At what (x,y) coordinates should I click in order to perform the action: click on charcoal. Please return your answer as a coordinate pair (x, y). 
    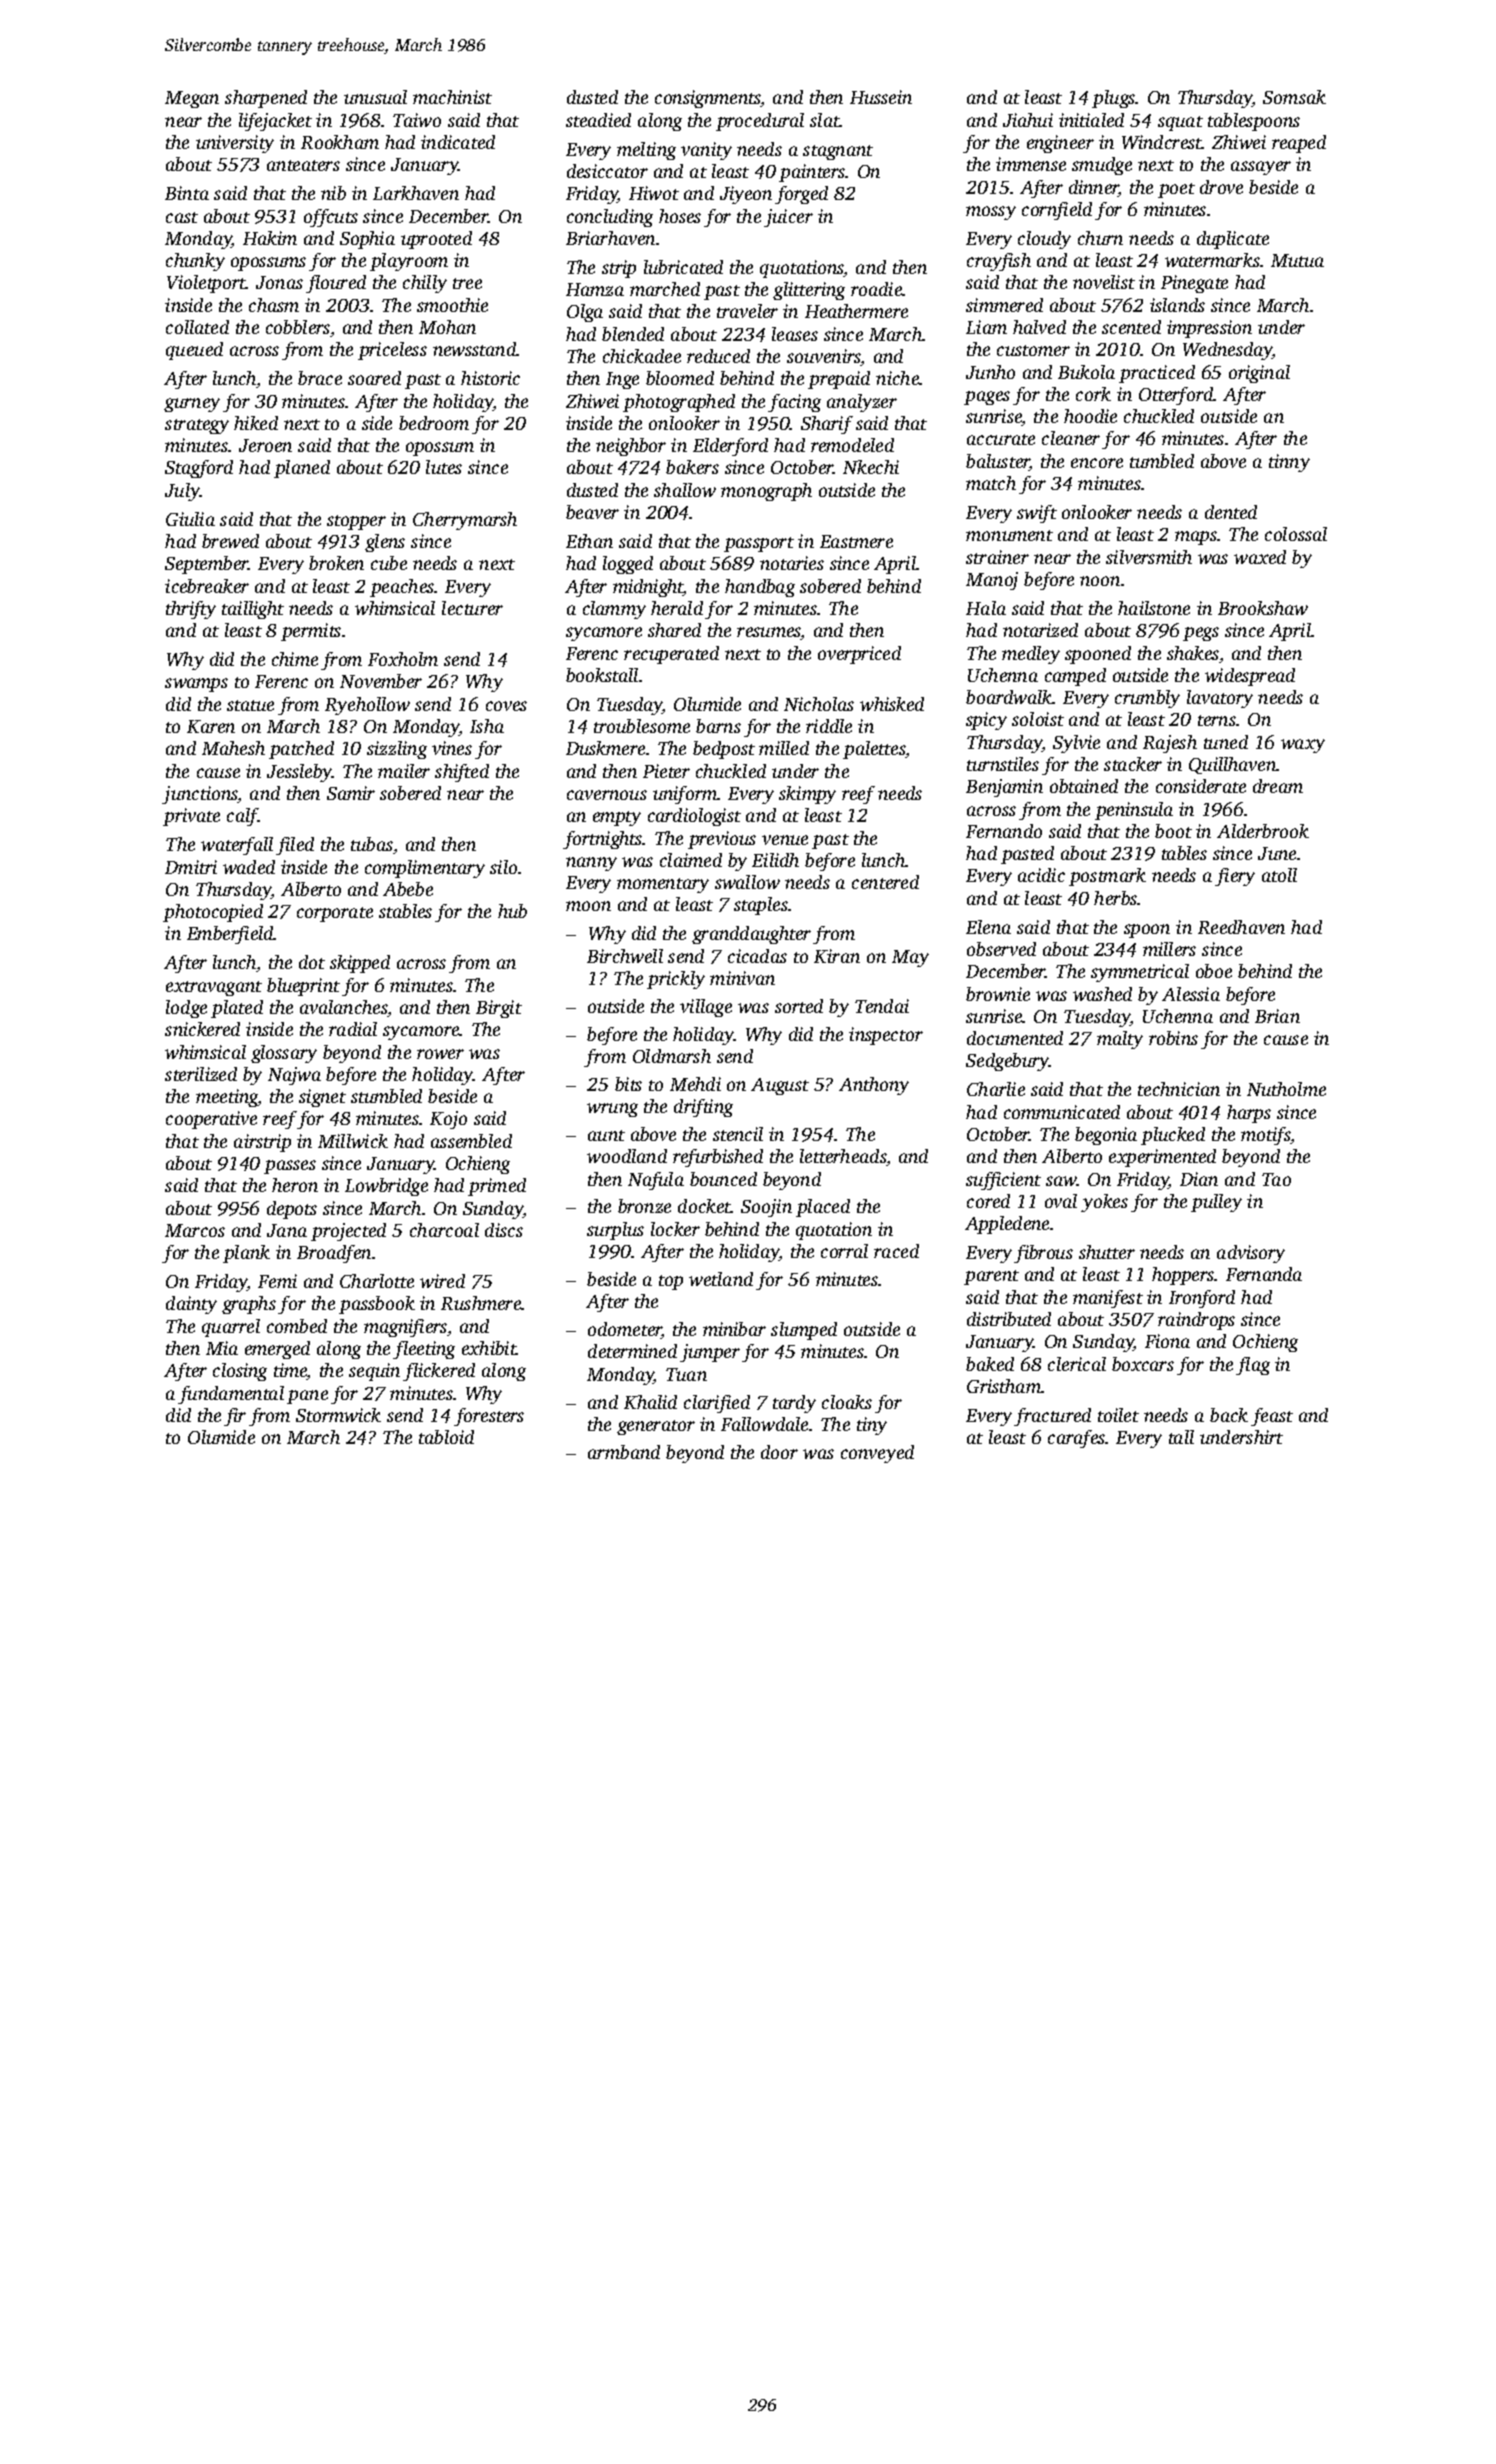
    Looking at the image, I should click on (444, 1230).
